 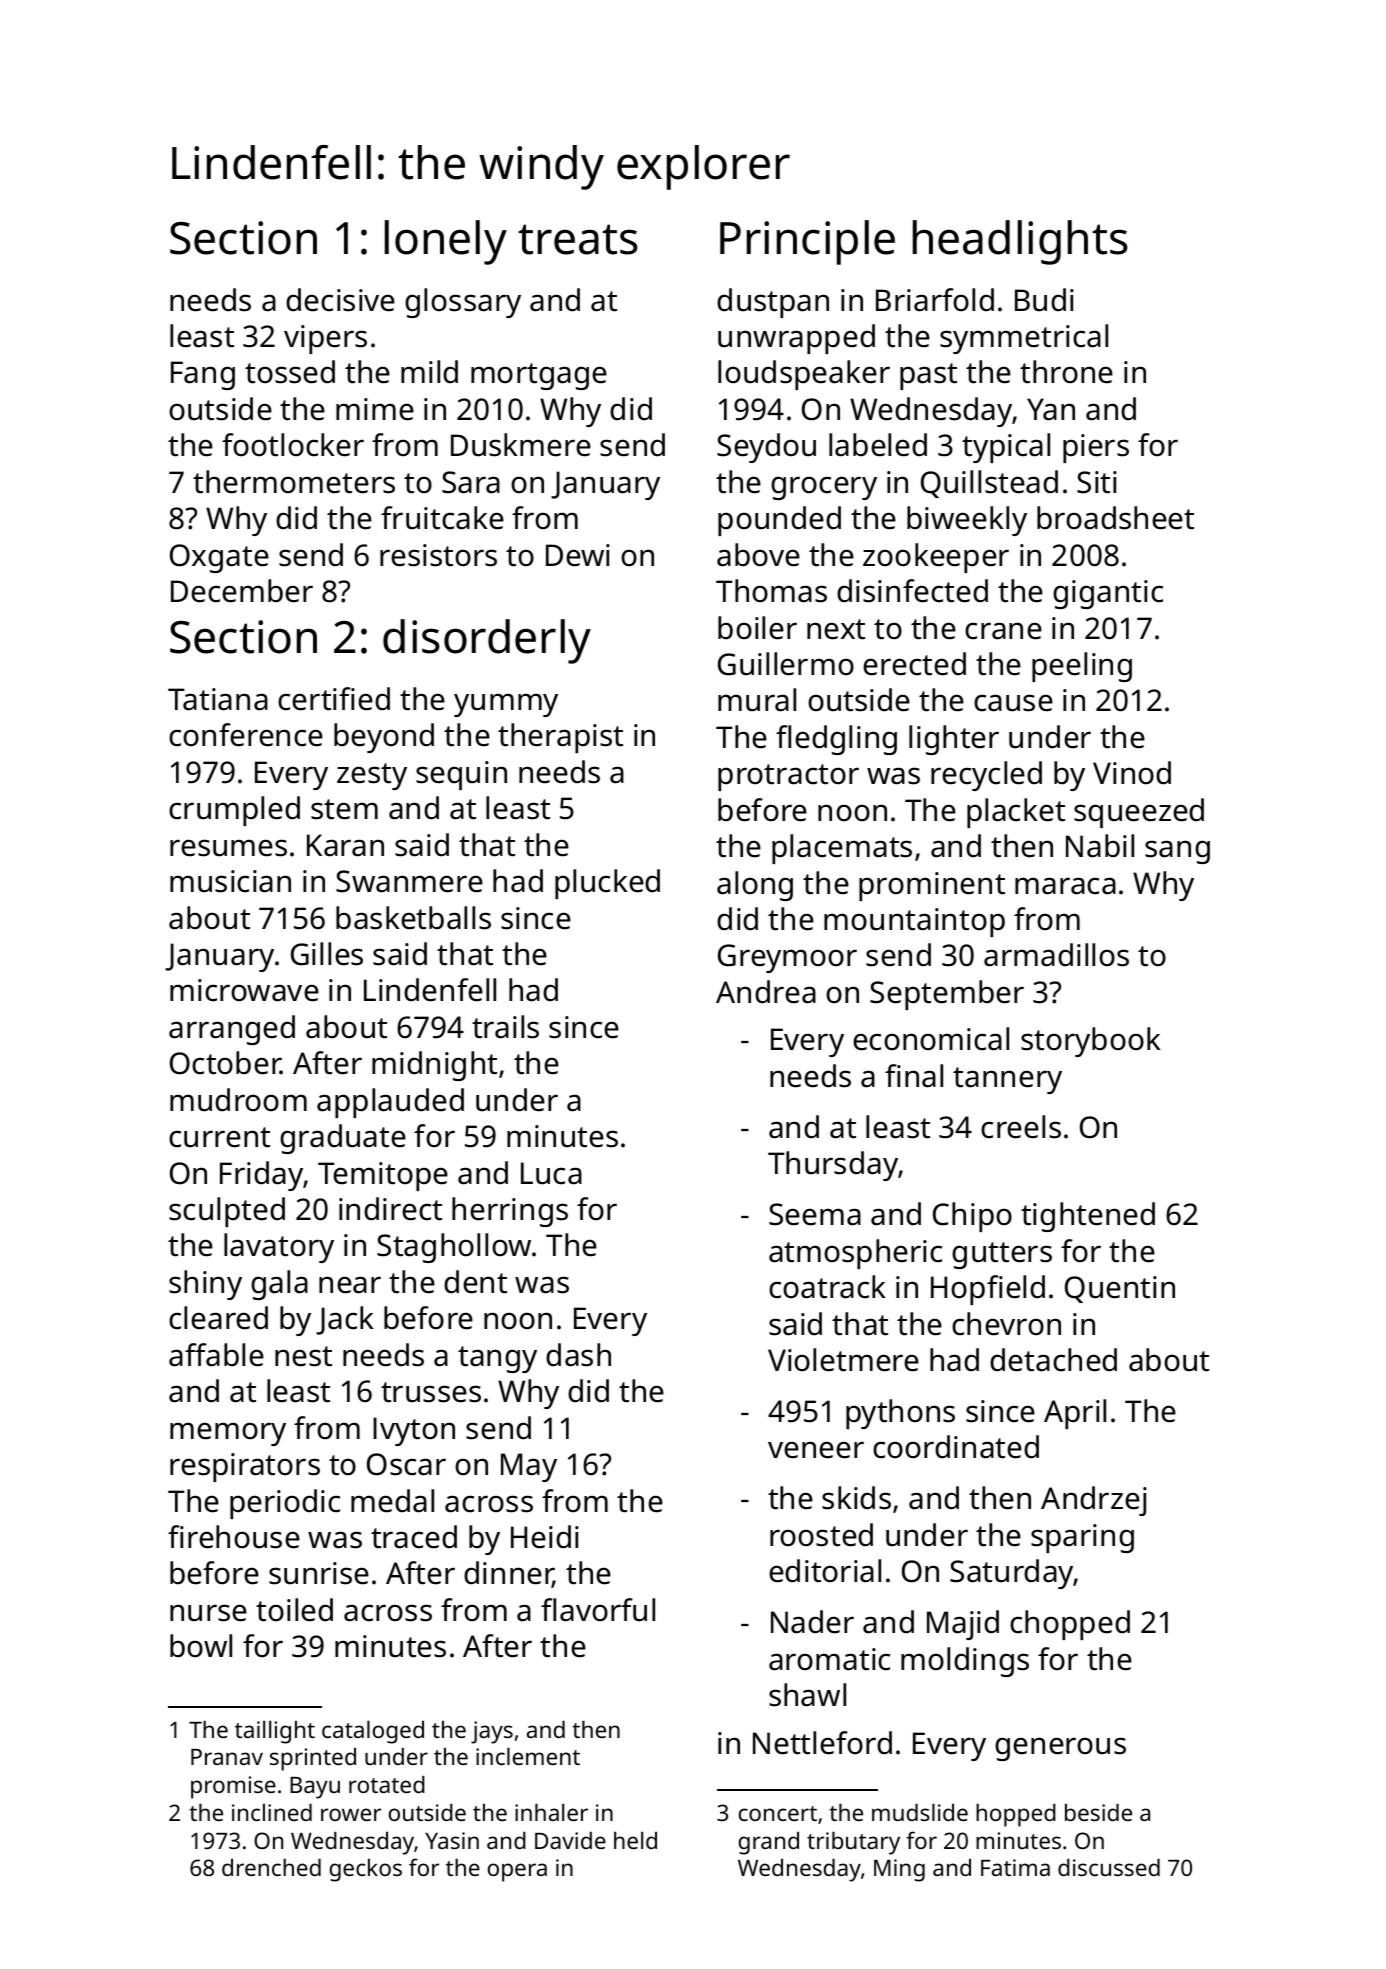 I want to click on drenched, so click(x=271, y=1867).
